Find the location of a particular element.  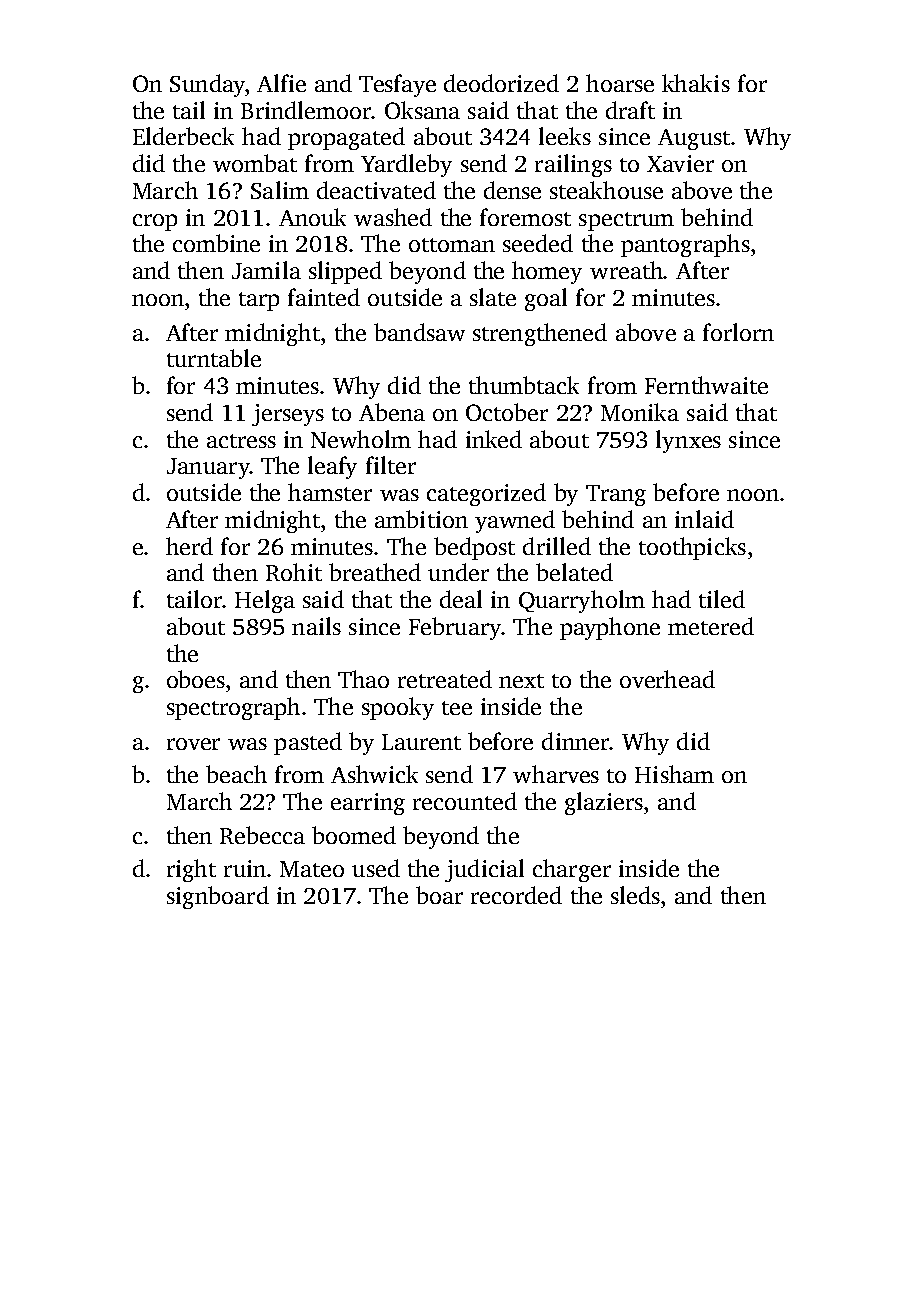

October is located at coordinates (507, 412).
